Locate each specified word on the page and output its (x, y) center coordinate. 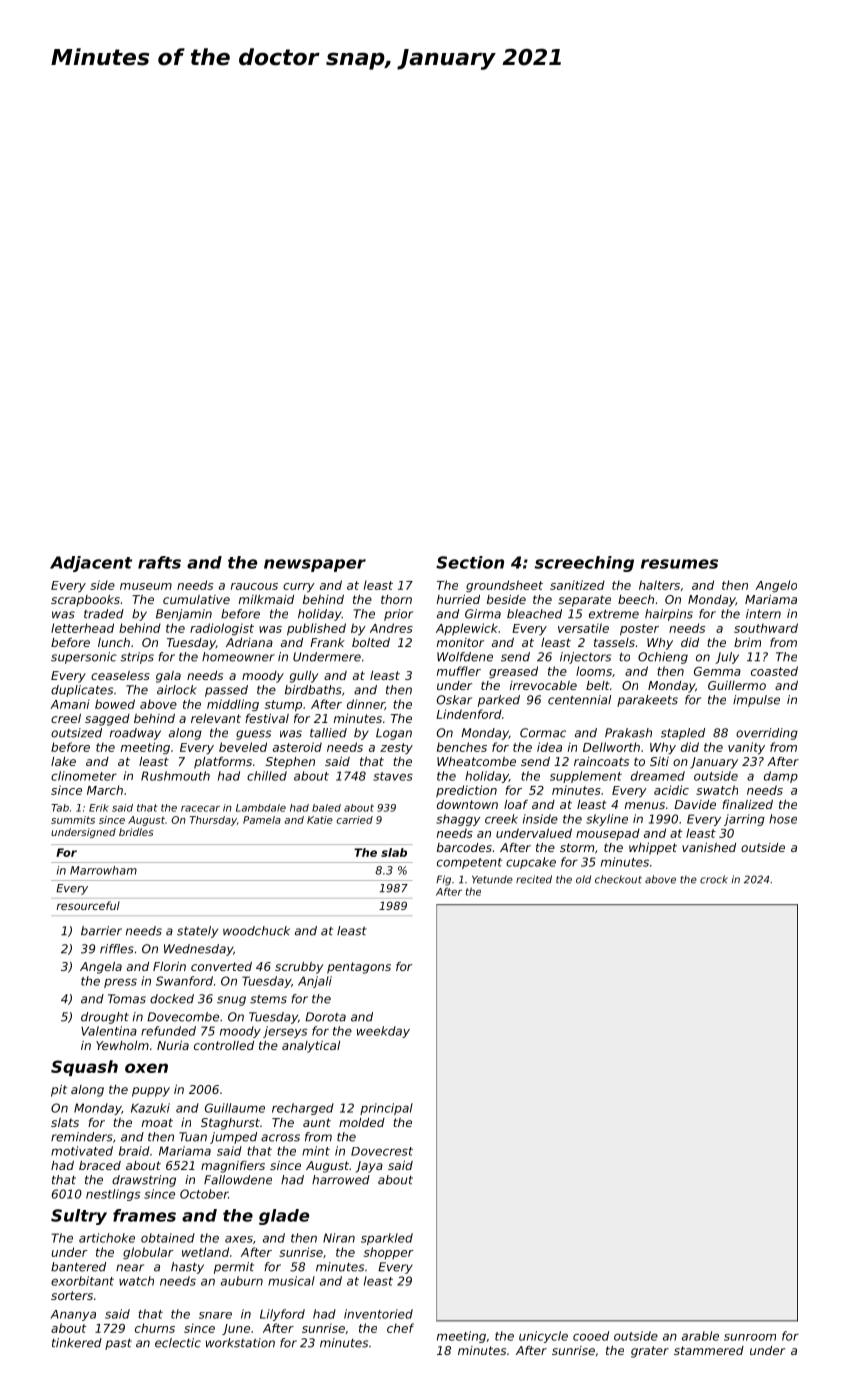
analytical (311, 1047)
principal (386, 1109)
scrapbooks (85, 601)
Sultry (79, 1217)
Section (470, 562)
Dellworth (611, 747)
